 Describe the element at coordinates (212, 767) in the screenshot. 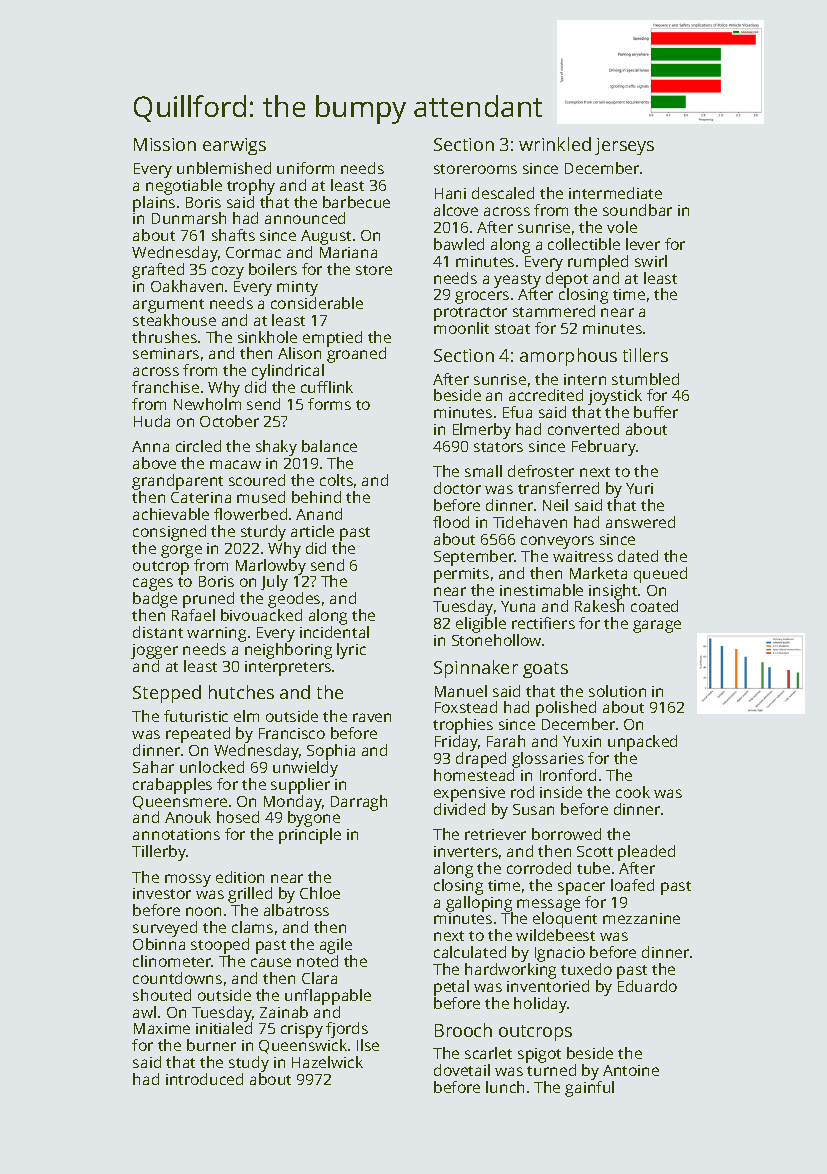

I see `unlocked` at that location.
